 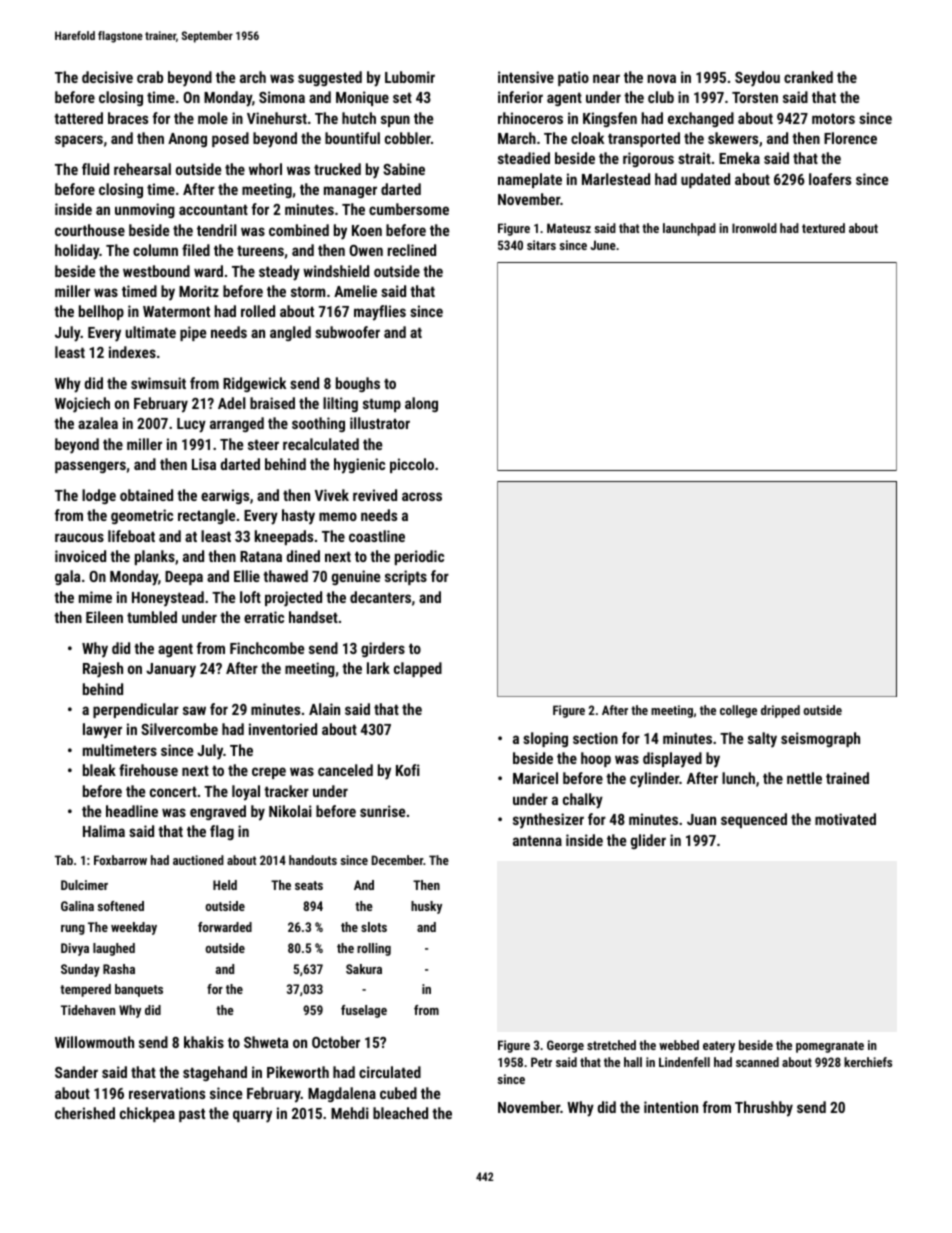 I want to click on Tab, so click(x=64, y=860).
